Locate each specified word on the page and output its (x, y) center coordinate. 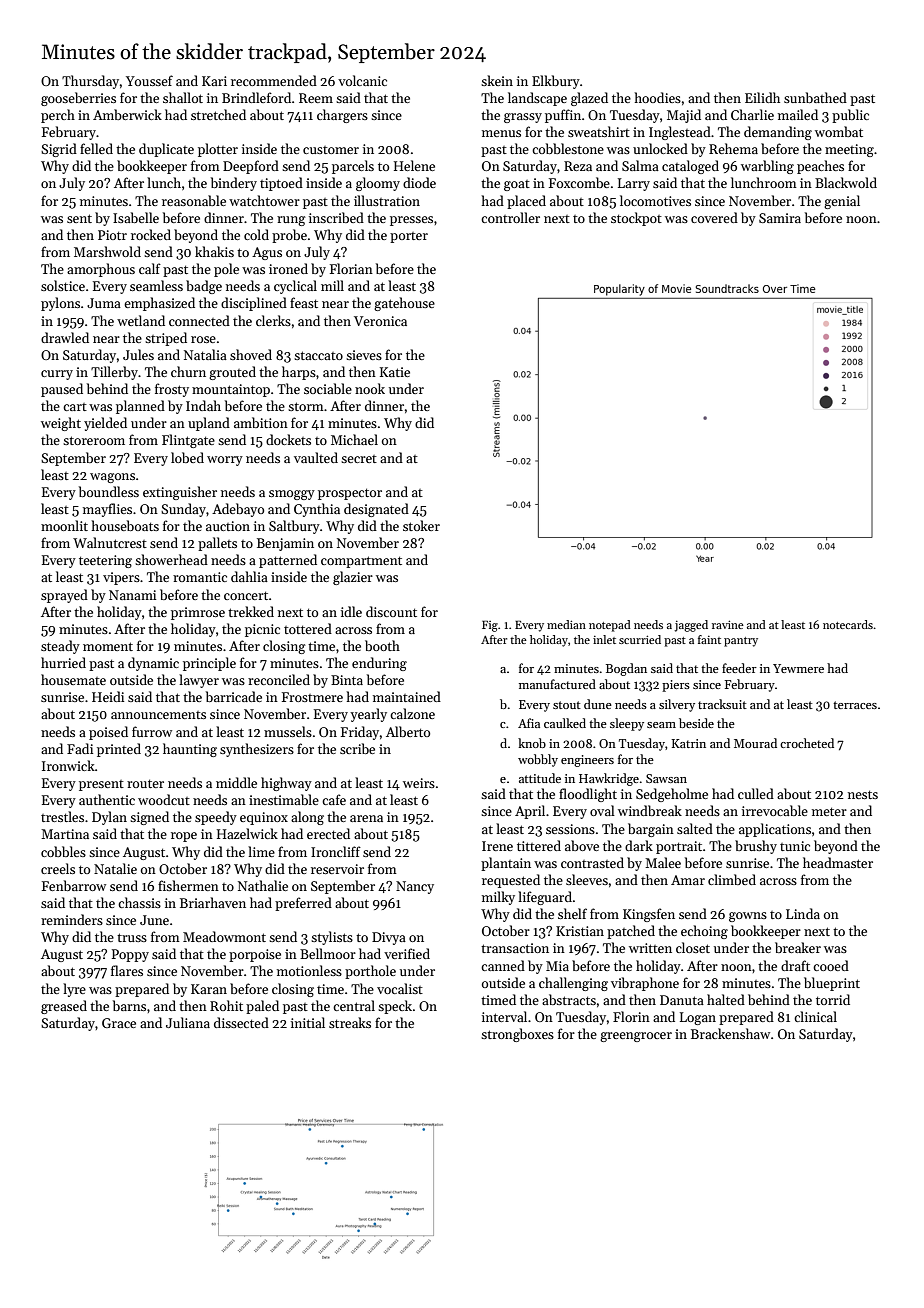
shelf (572, 913)
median (566, 624)
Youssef (149, 80)
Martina (65, 834)
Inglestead (680, 133)
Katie (395, 372)
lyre (74, 990)
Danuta (682, 1000)
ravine (728, 624)
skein (497, 80)
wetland (141, 320)
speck (395, 1007)
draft (795, 965)
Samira (780, 218)
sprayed (64, 596)
